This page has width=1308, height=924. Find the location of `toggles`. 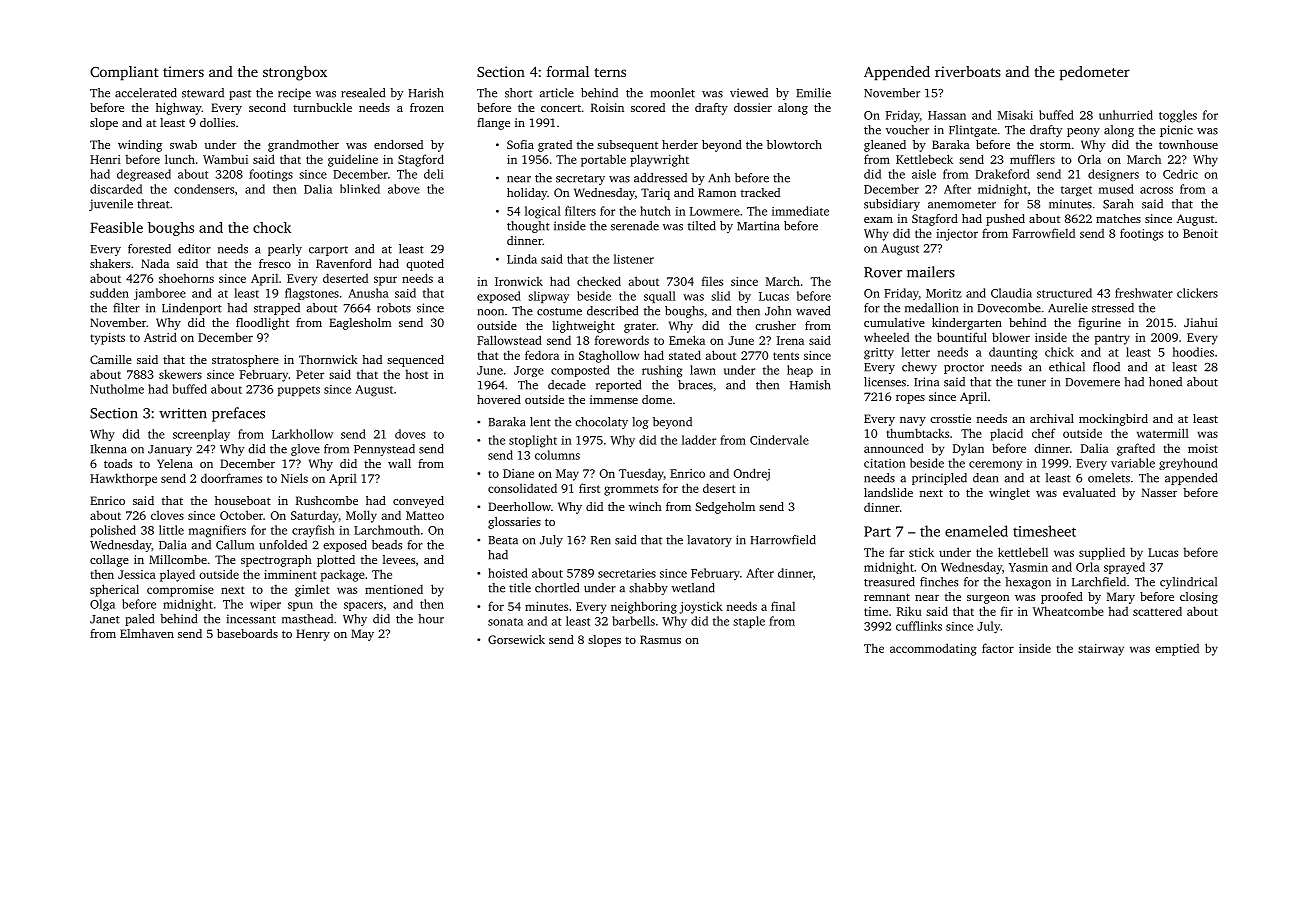

toggles is located at coordinates (1178, 116).
